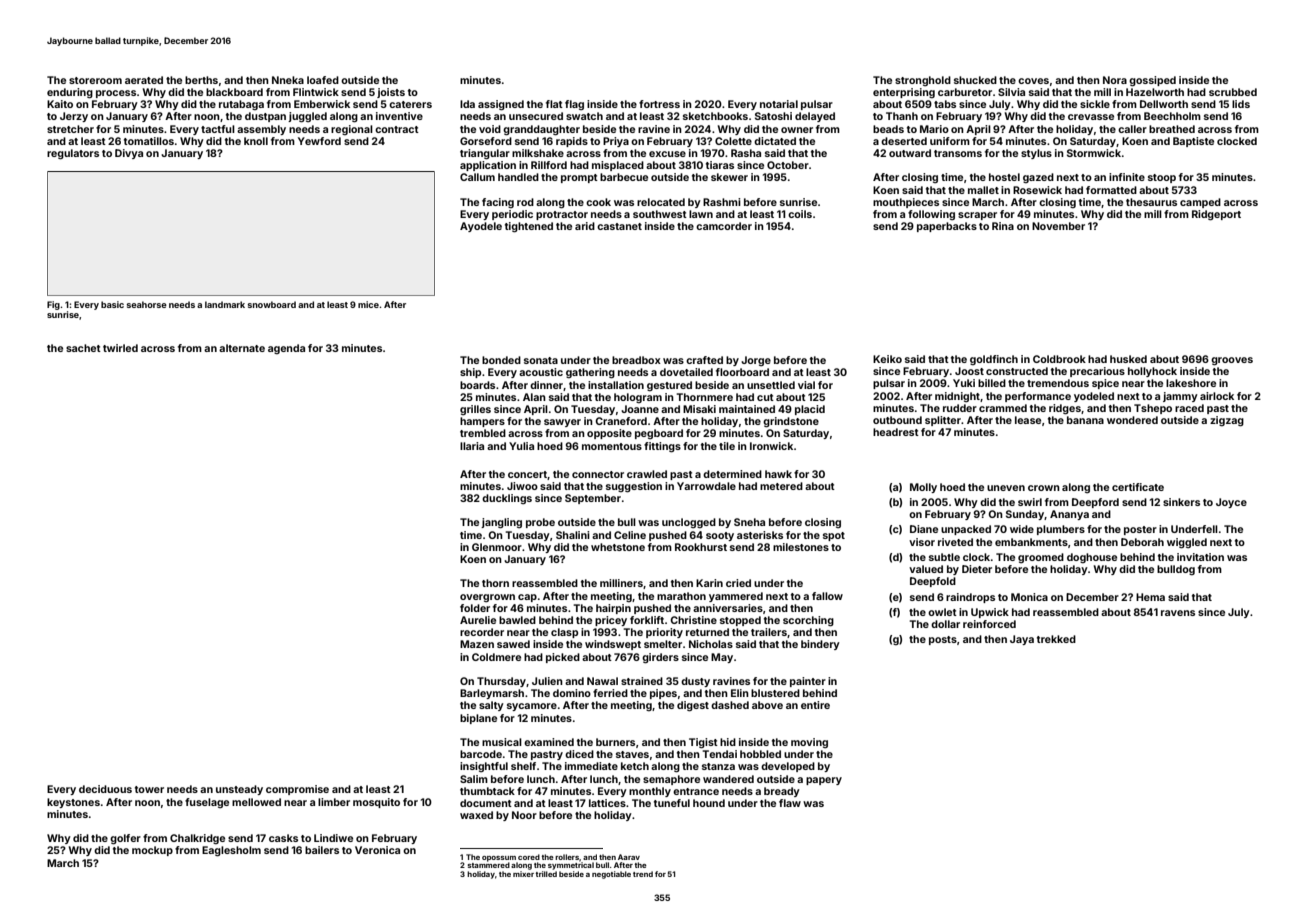  I want to click on tile, so click(727, 446).
